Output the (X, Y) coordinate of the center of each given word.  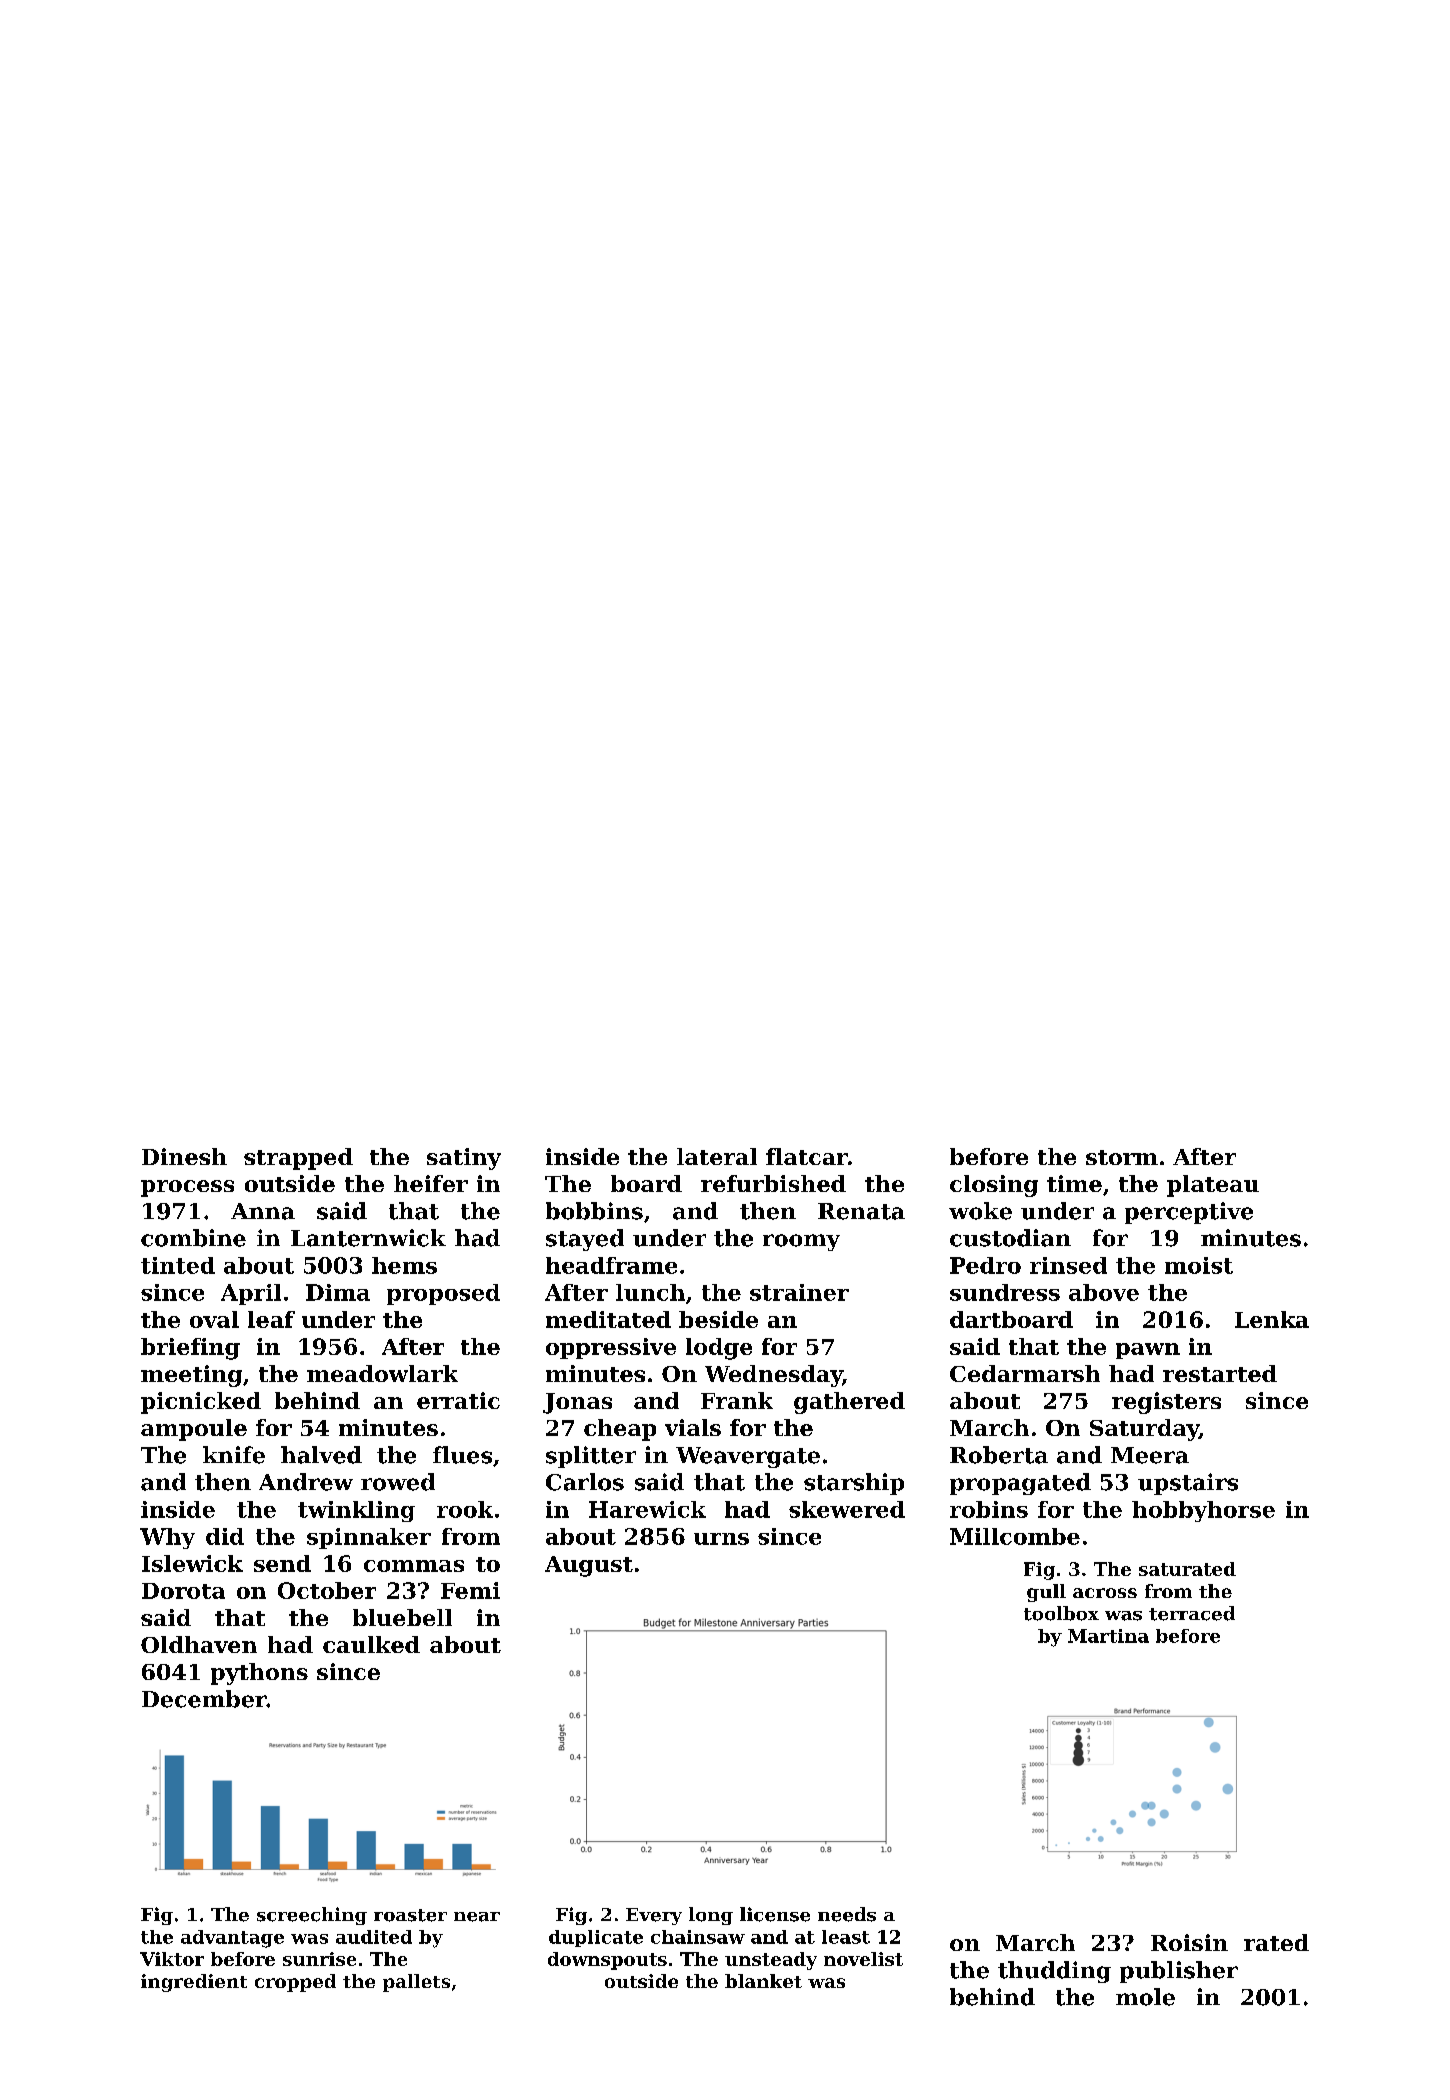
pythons (259, 1674)
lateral (717, 1156)
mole (1145, 1997)
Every (654, 1916)
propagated (1020, 1484)
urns (721, 1539)
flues (462, 1455)
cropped (295, 1983)
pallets (416, 1983)
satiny (464, 1159)
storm (1122, 1157)
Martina (1108, 1636)
